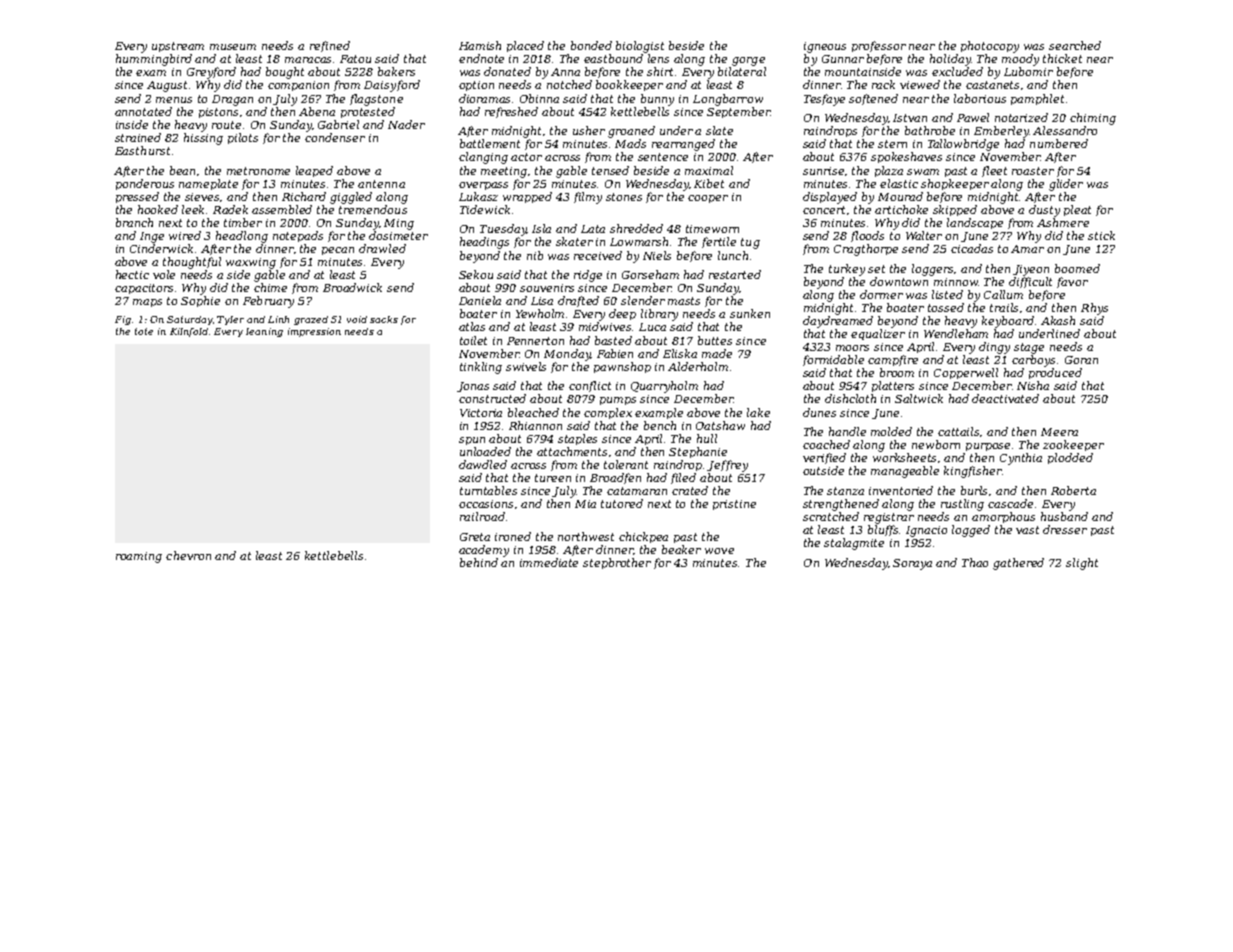 The height and width of the document is (952, 1233). What do you see at coordinates (486, 98) in the document?
I see `dioramas` at bounding box center [486, 98].
